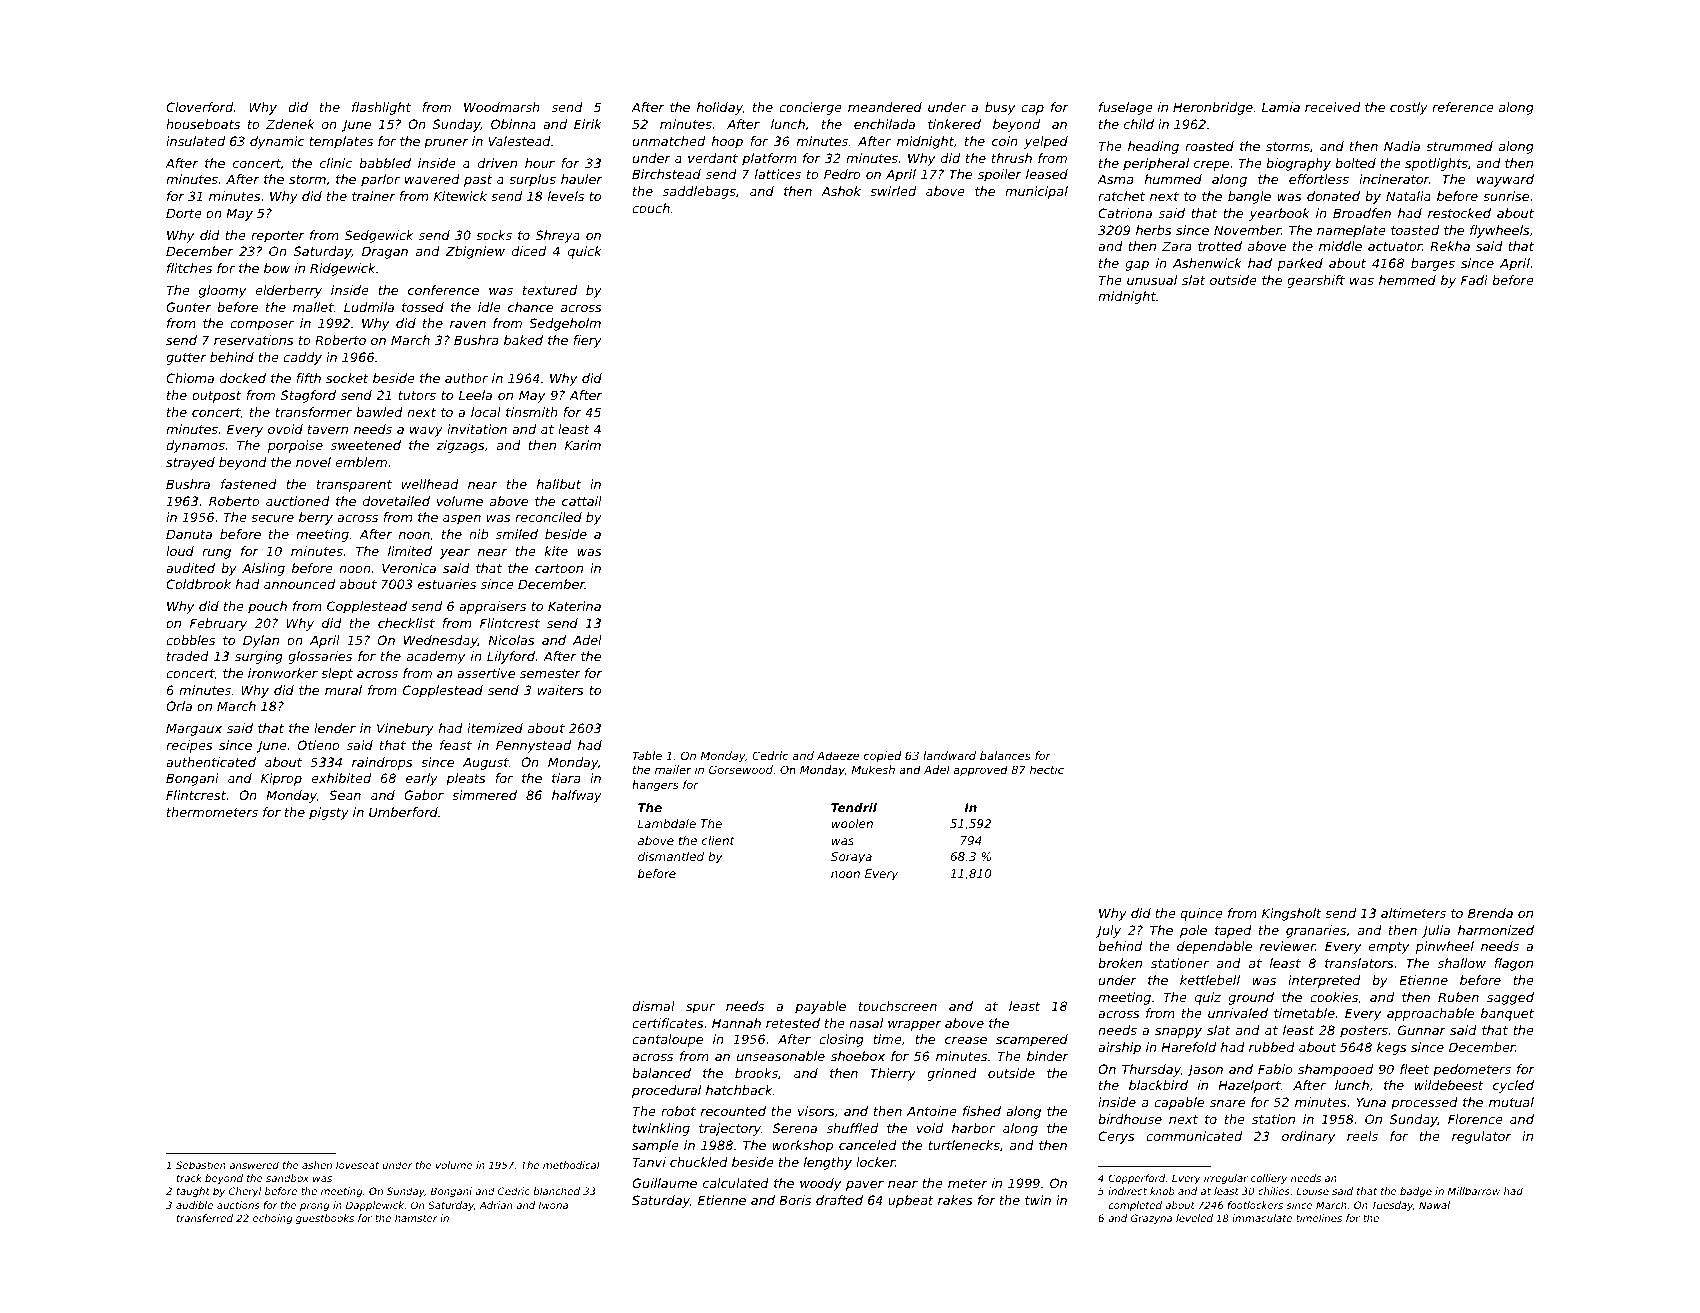 The height and width of the page is (1313, 1700). I want to click on leveled, so click(1194, 1218).
